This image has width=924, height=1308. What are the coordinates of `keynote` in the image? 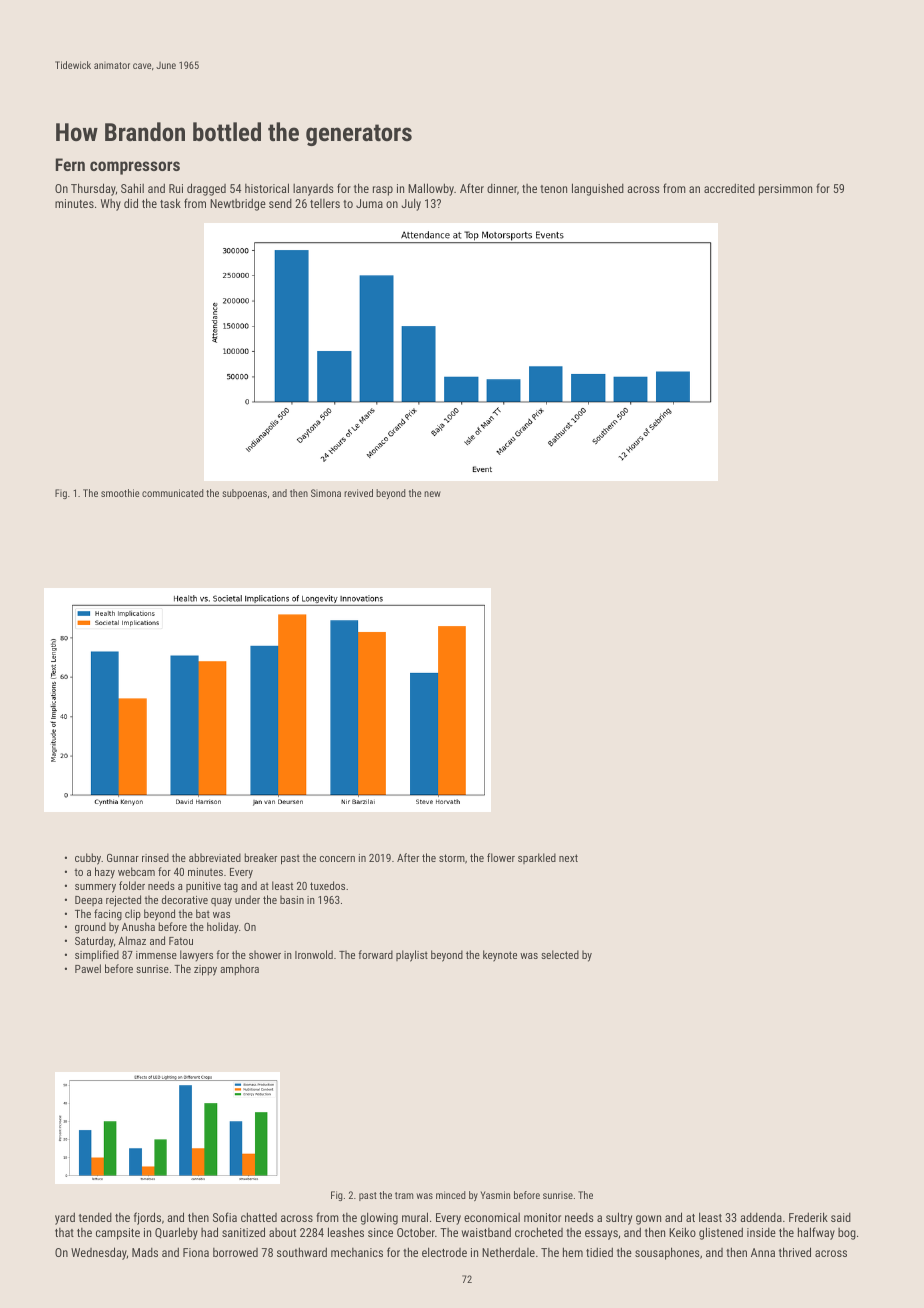 It's located at (500, 956).
